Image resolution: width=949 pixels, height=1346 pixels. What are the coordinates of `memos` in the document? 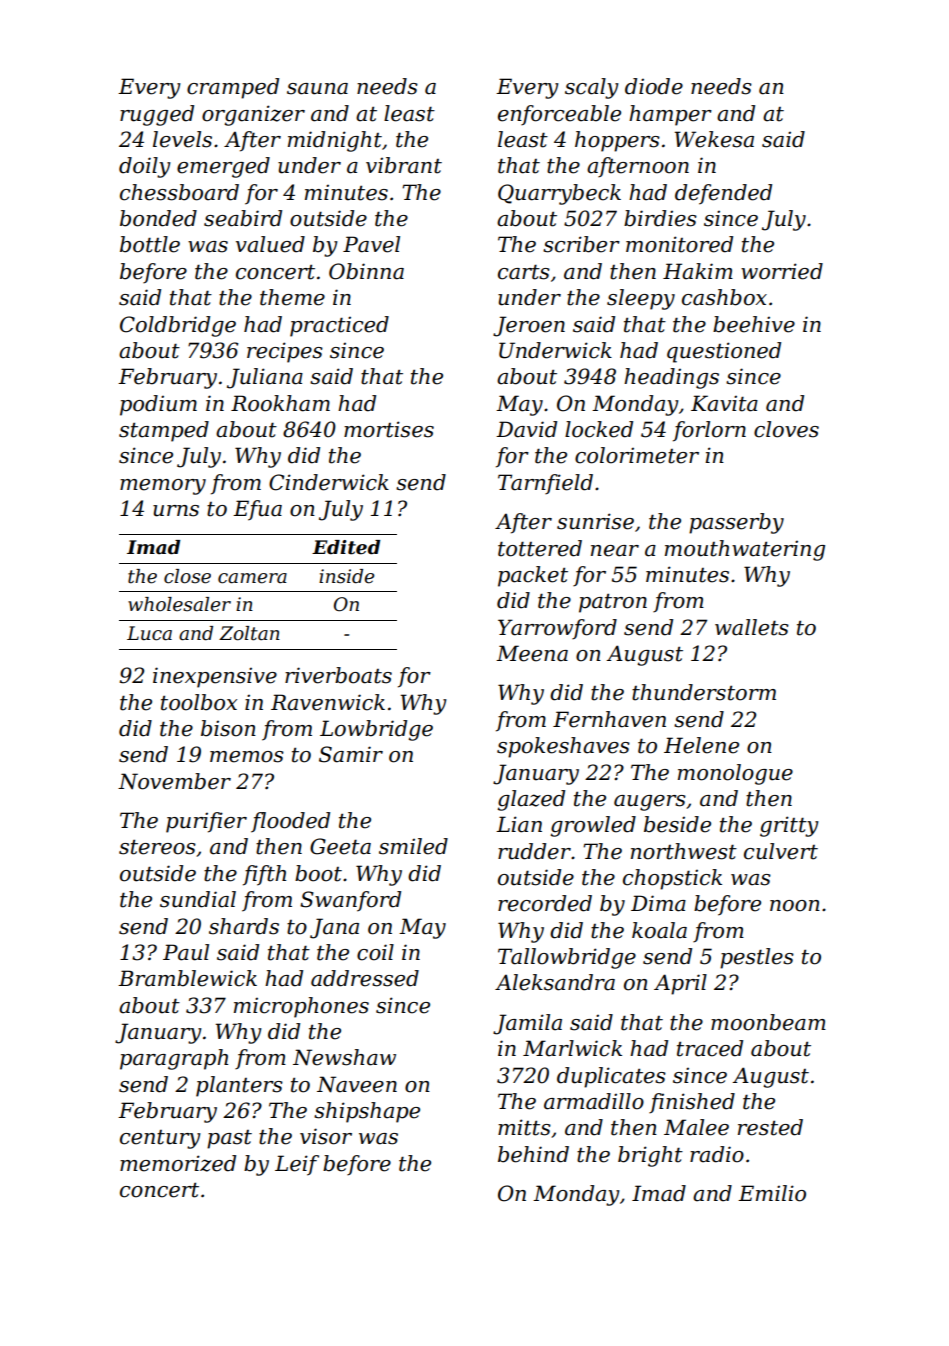 It's located at (247, 757).
